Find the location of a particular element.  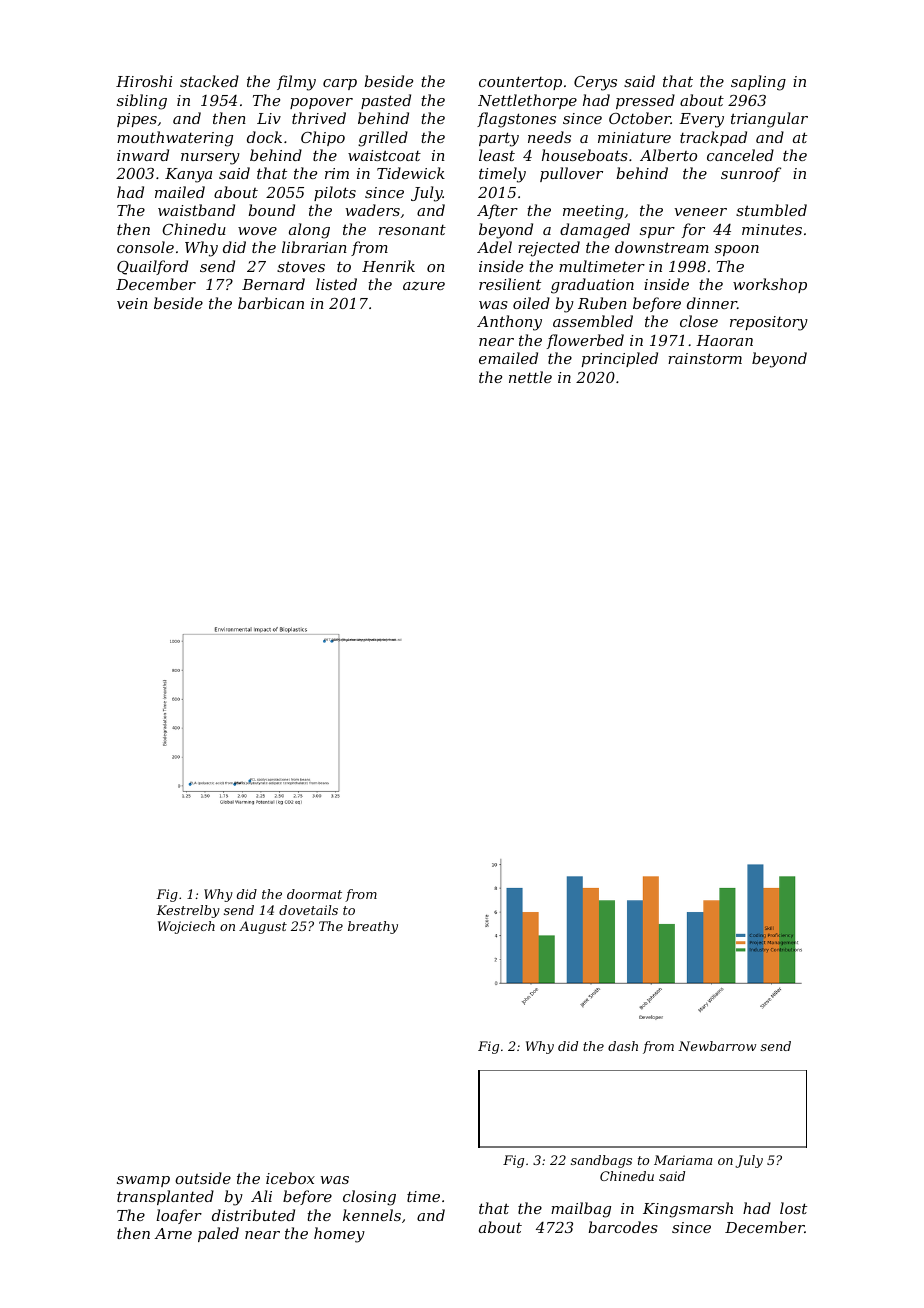

lost is located at coordinates (793, 1208).
